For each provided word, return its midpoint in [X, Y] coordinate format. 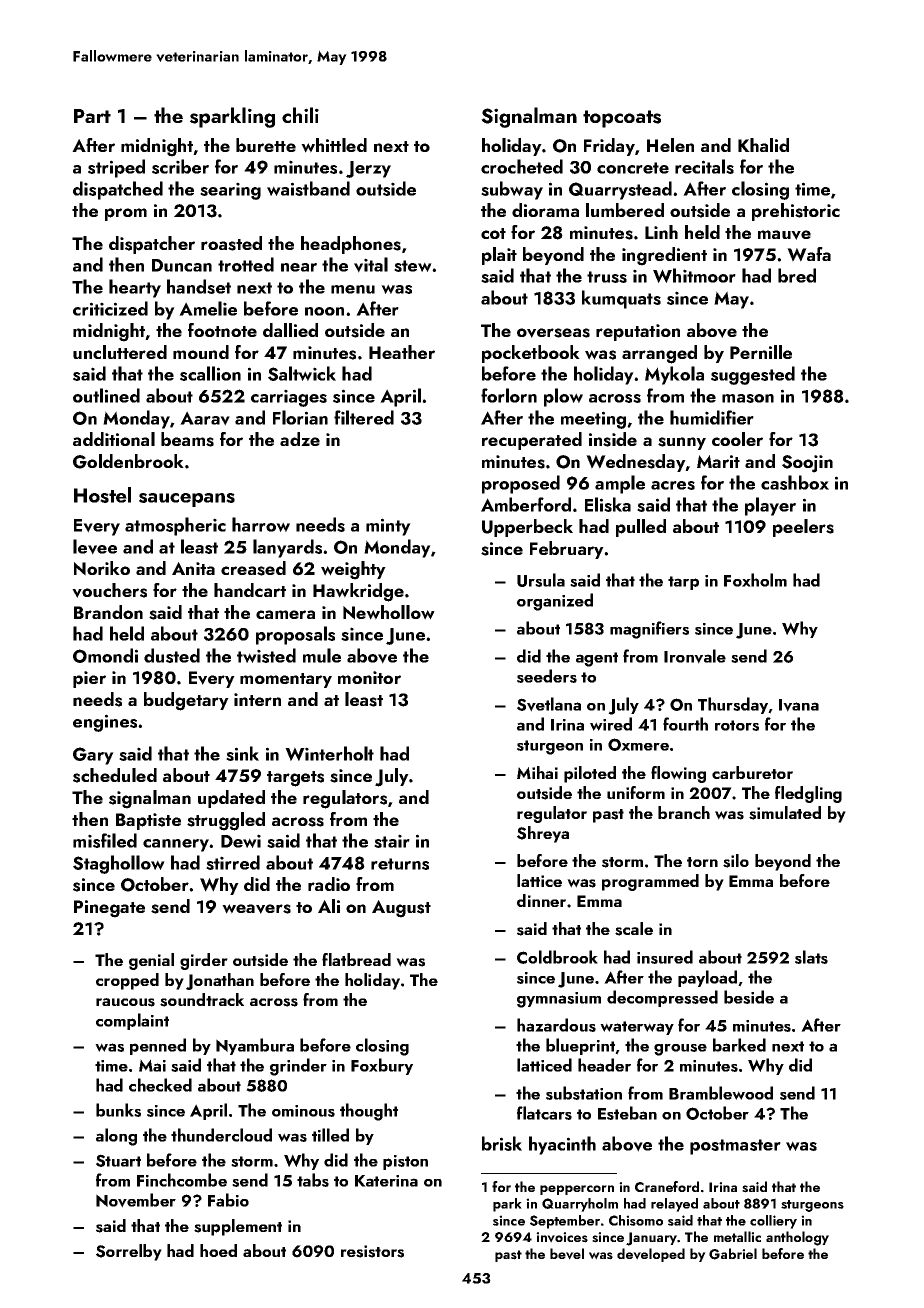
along [116, 1137]
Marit [718, 461]
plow [563, 397]
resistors [372, 1251]
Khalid [763, 145]
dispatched [118, 190]
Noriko [102, 568]
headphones [351, 245]
